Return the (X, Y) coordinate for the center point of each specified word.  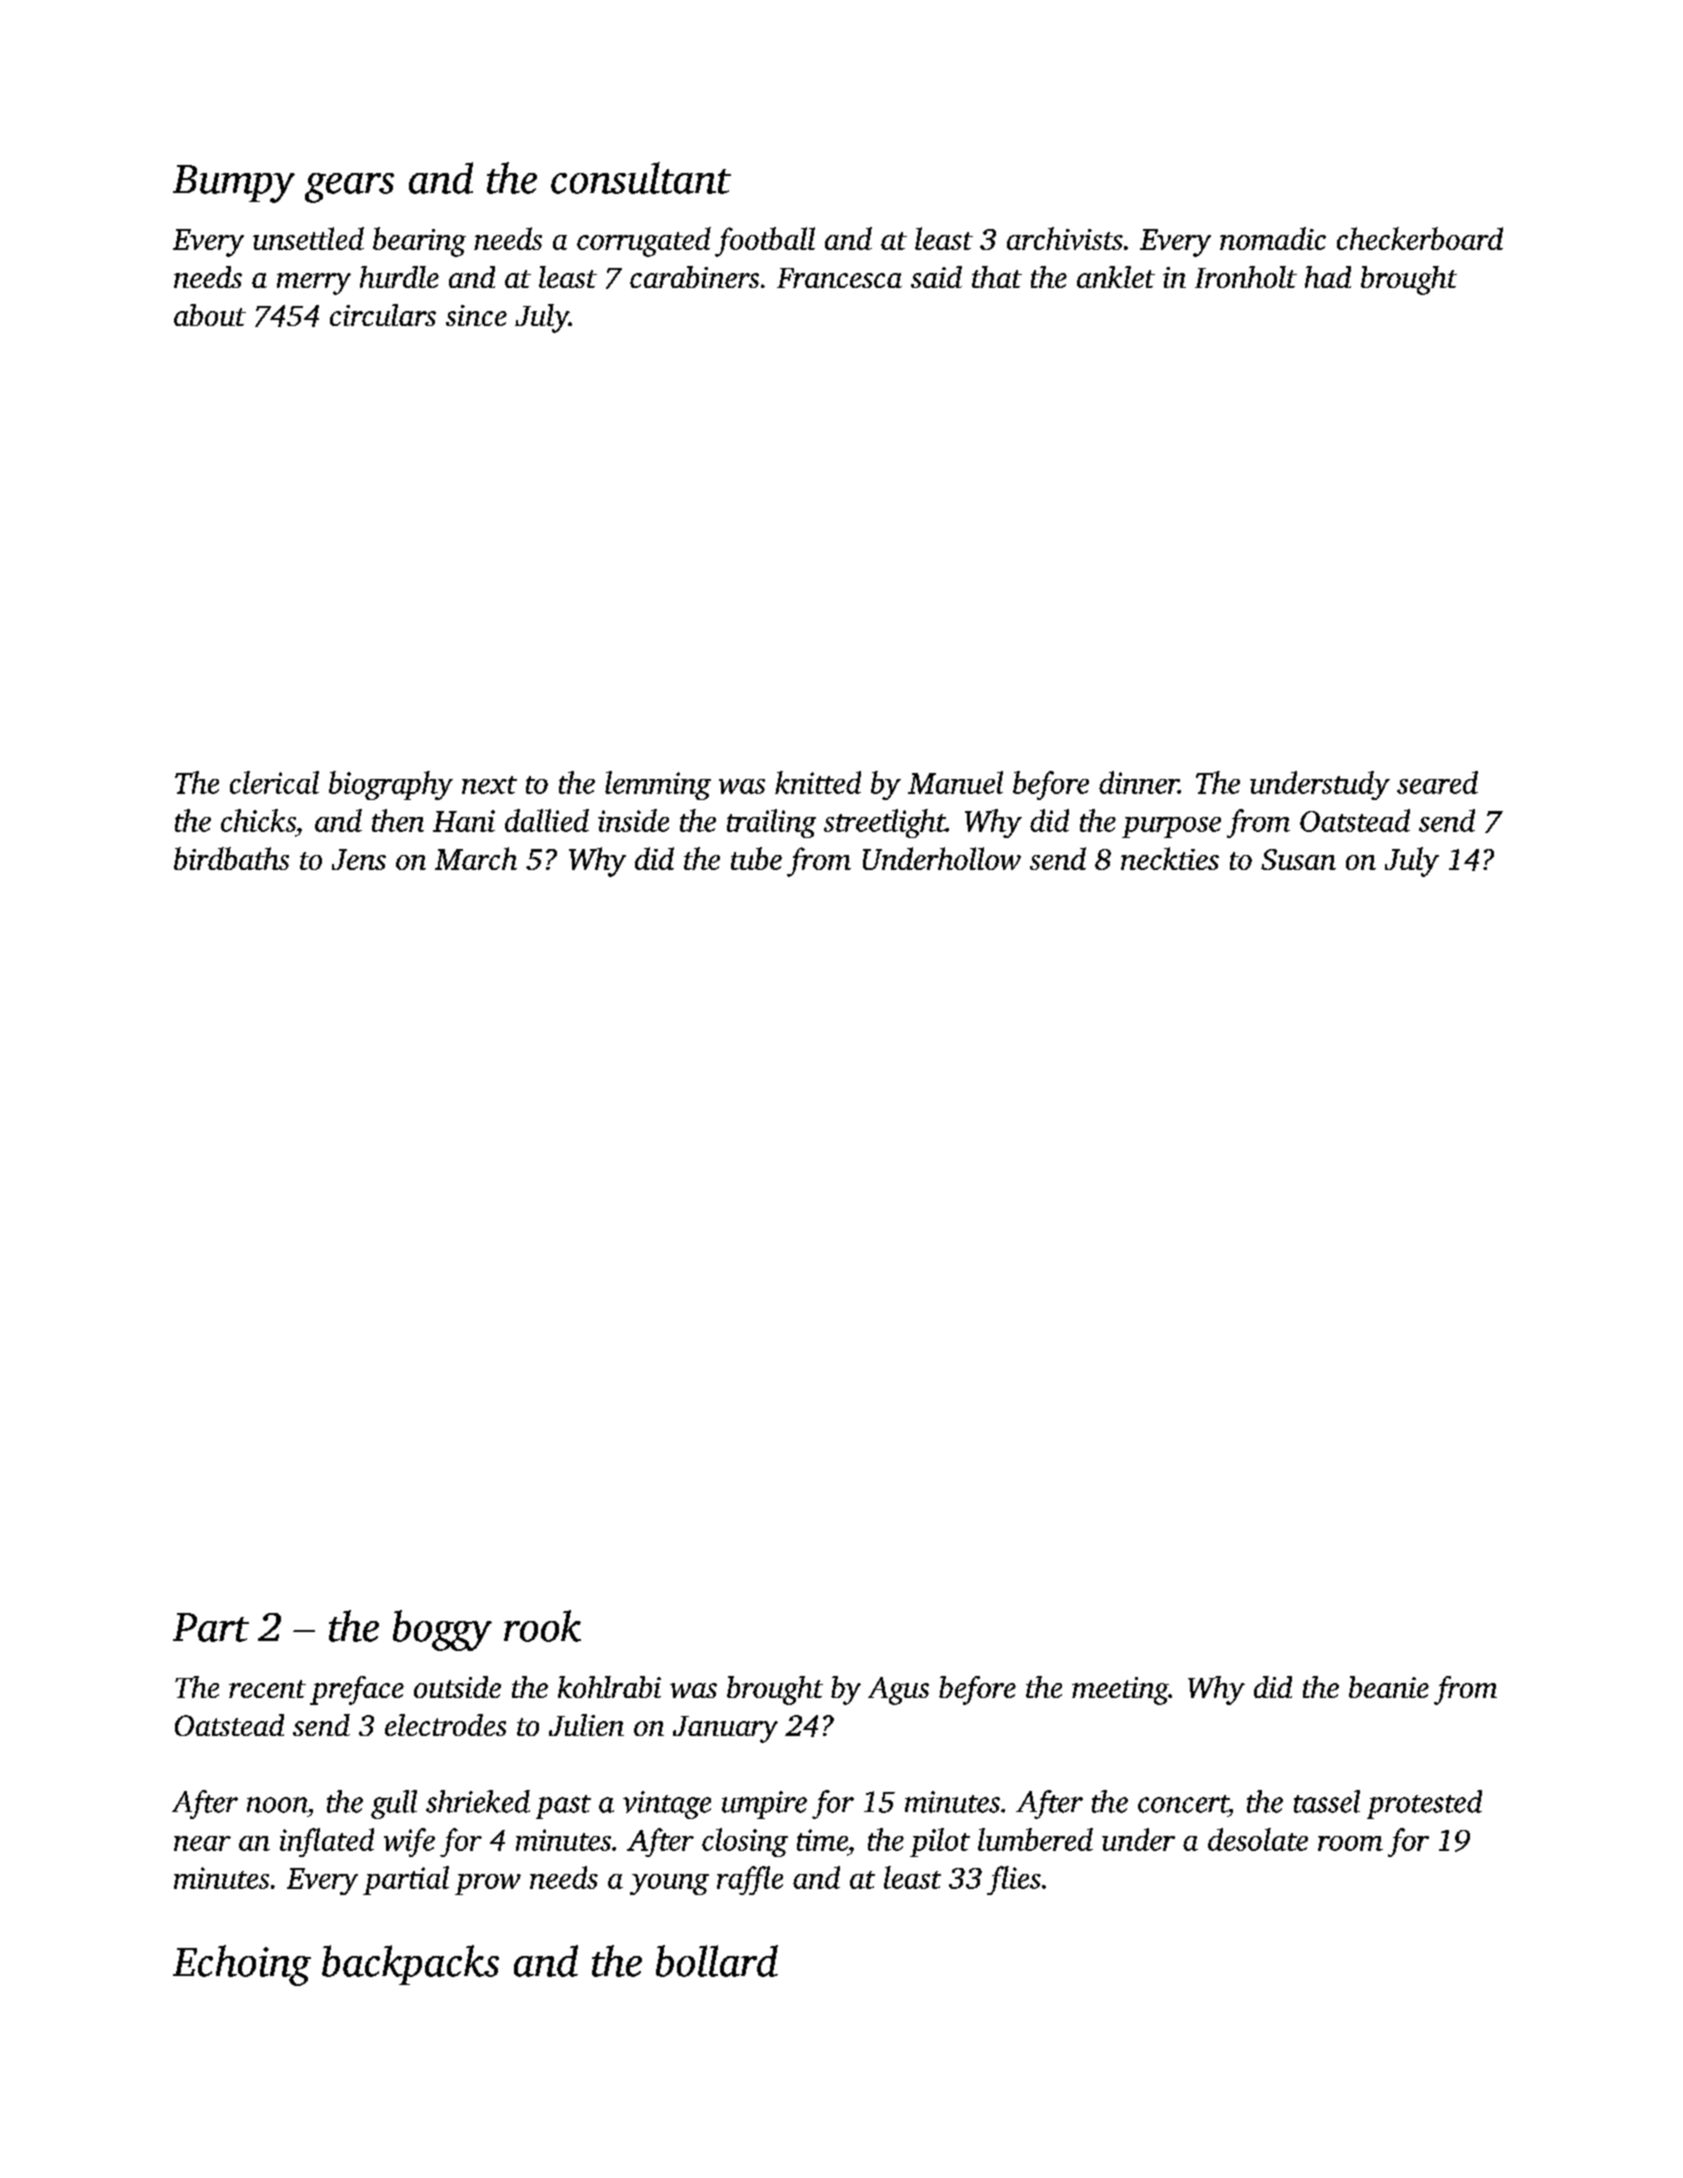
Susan (1298, 859)
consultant (641, 178)
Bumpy (234, 184)
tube (756, 858)
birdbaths (231, 858)
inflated (327, 1842)
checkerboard (1420, 238)
